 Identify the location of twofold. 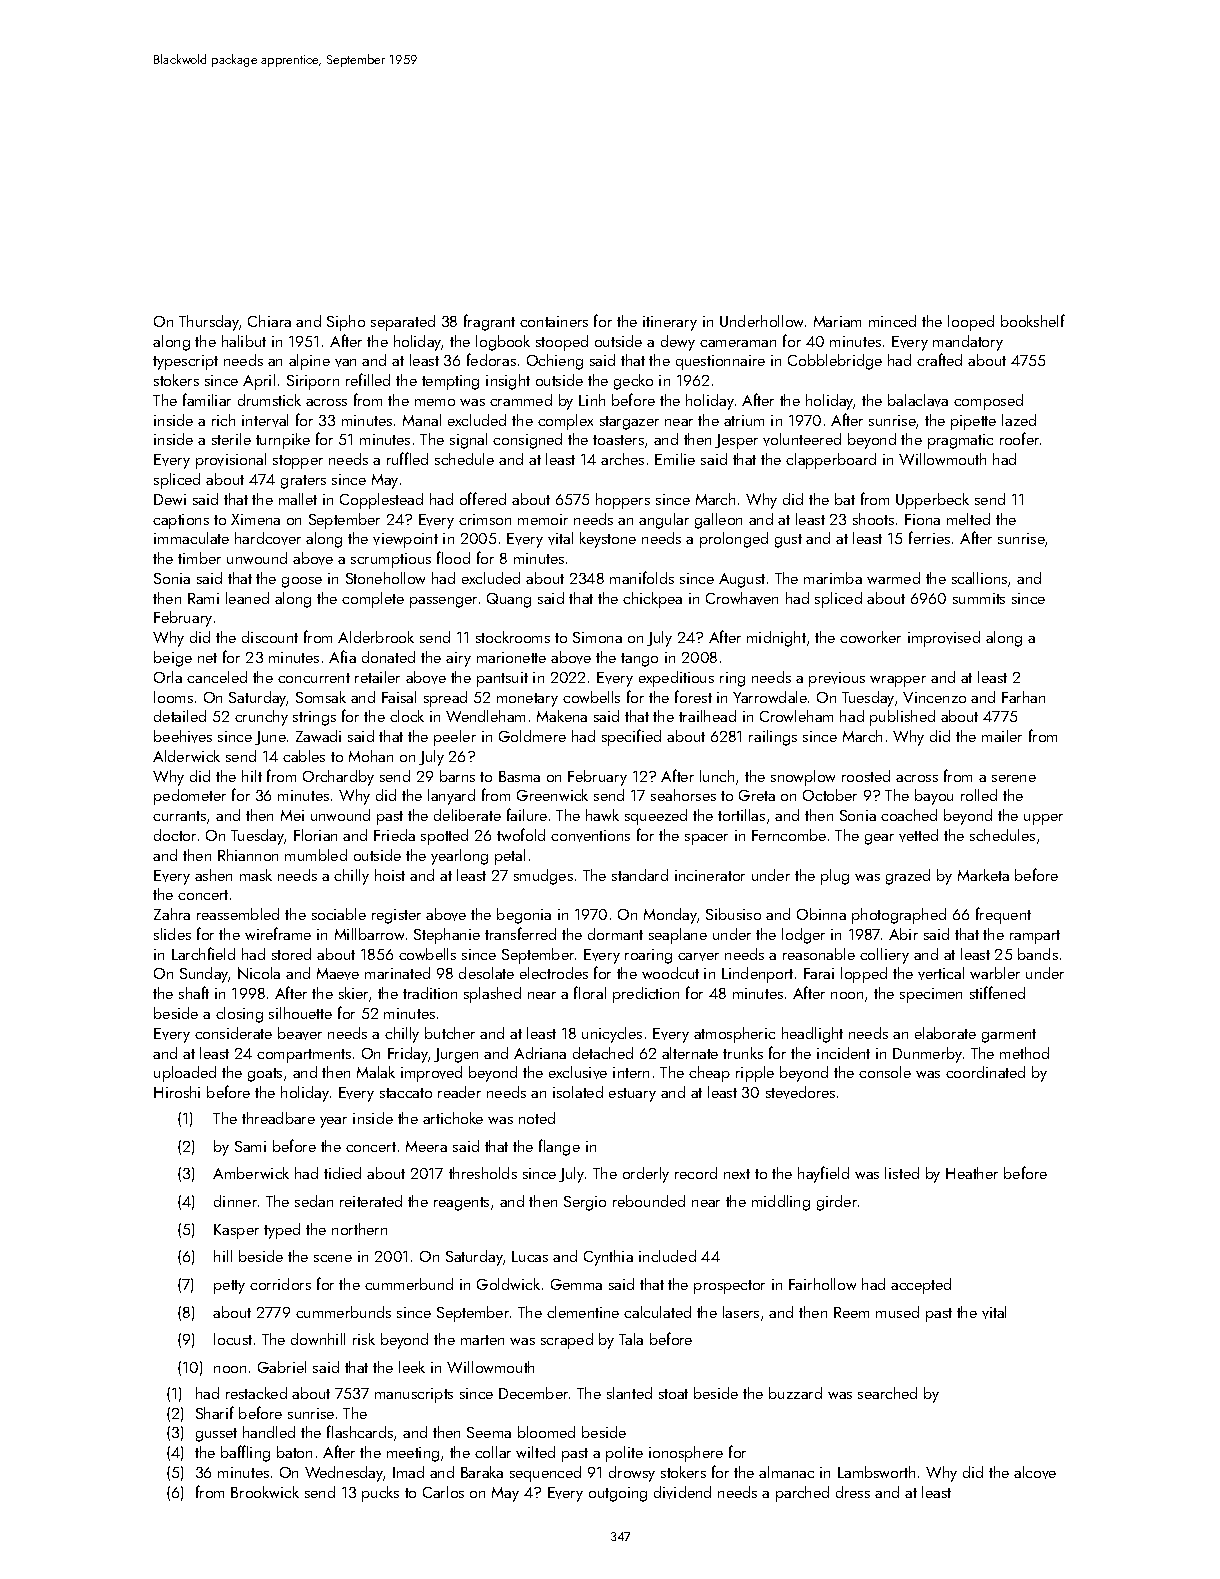
(521, 834).
